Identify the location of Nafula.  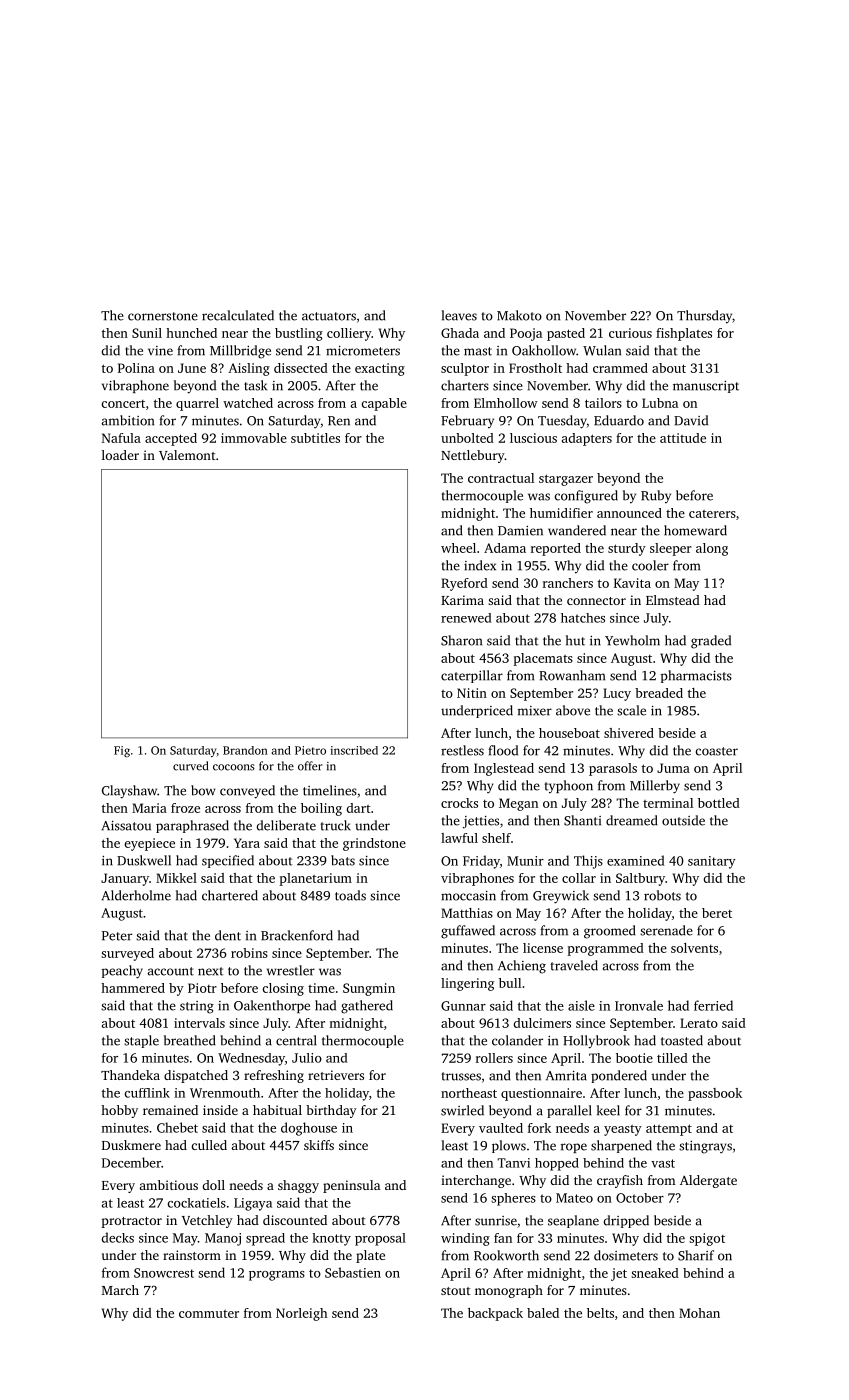
(121, 438).
